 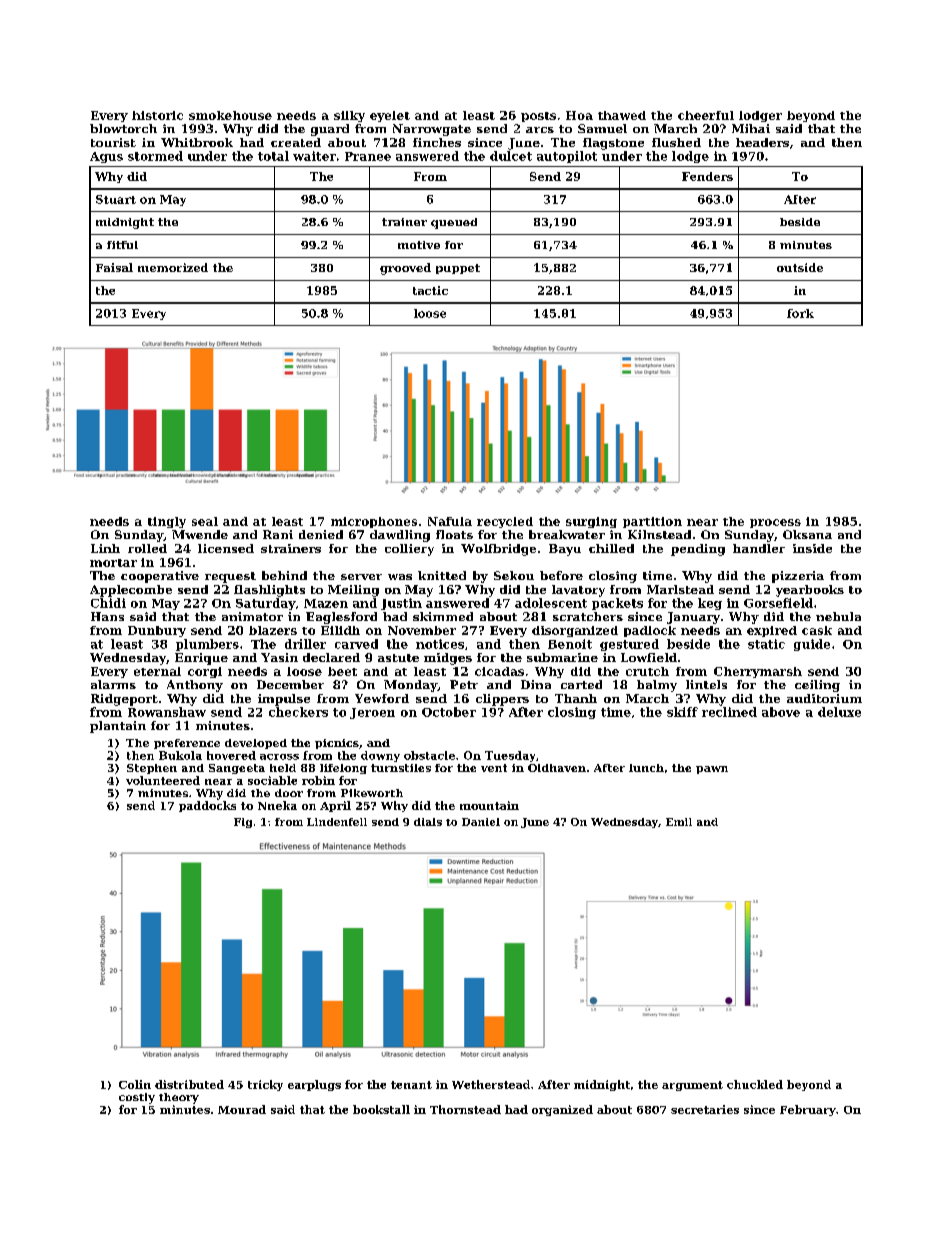 I want to click on total, so click(x=273, y=156).
